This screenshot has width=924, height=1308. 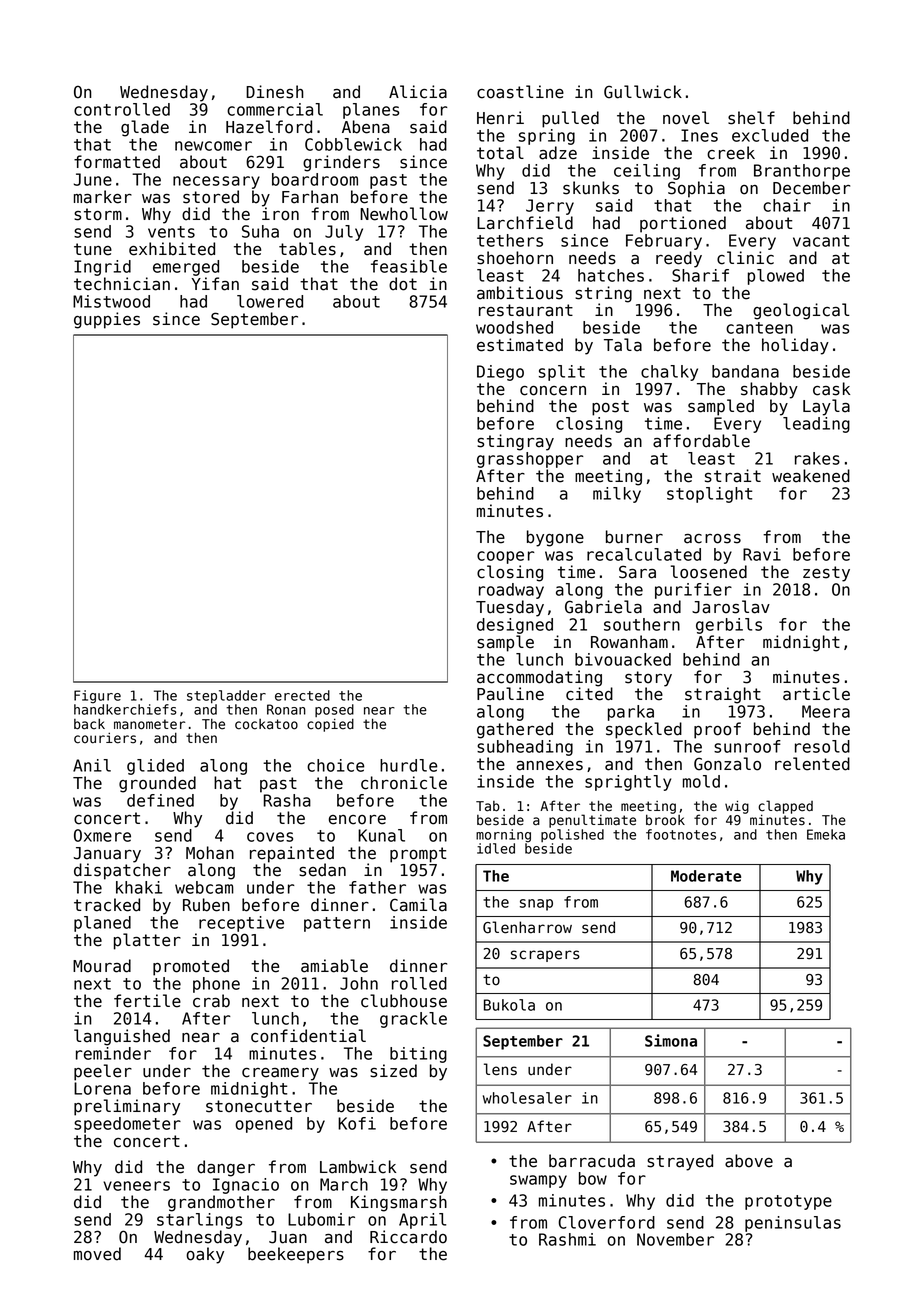 What do you see at coordinates (205, 1255) in the screenshot?
I see `oaky` at bounding box center [205, 1255].
